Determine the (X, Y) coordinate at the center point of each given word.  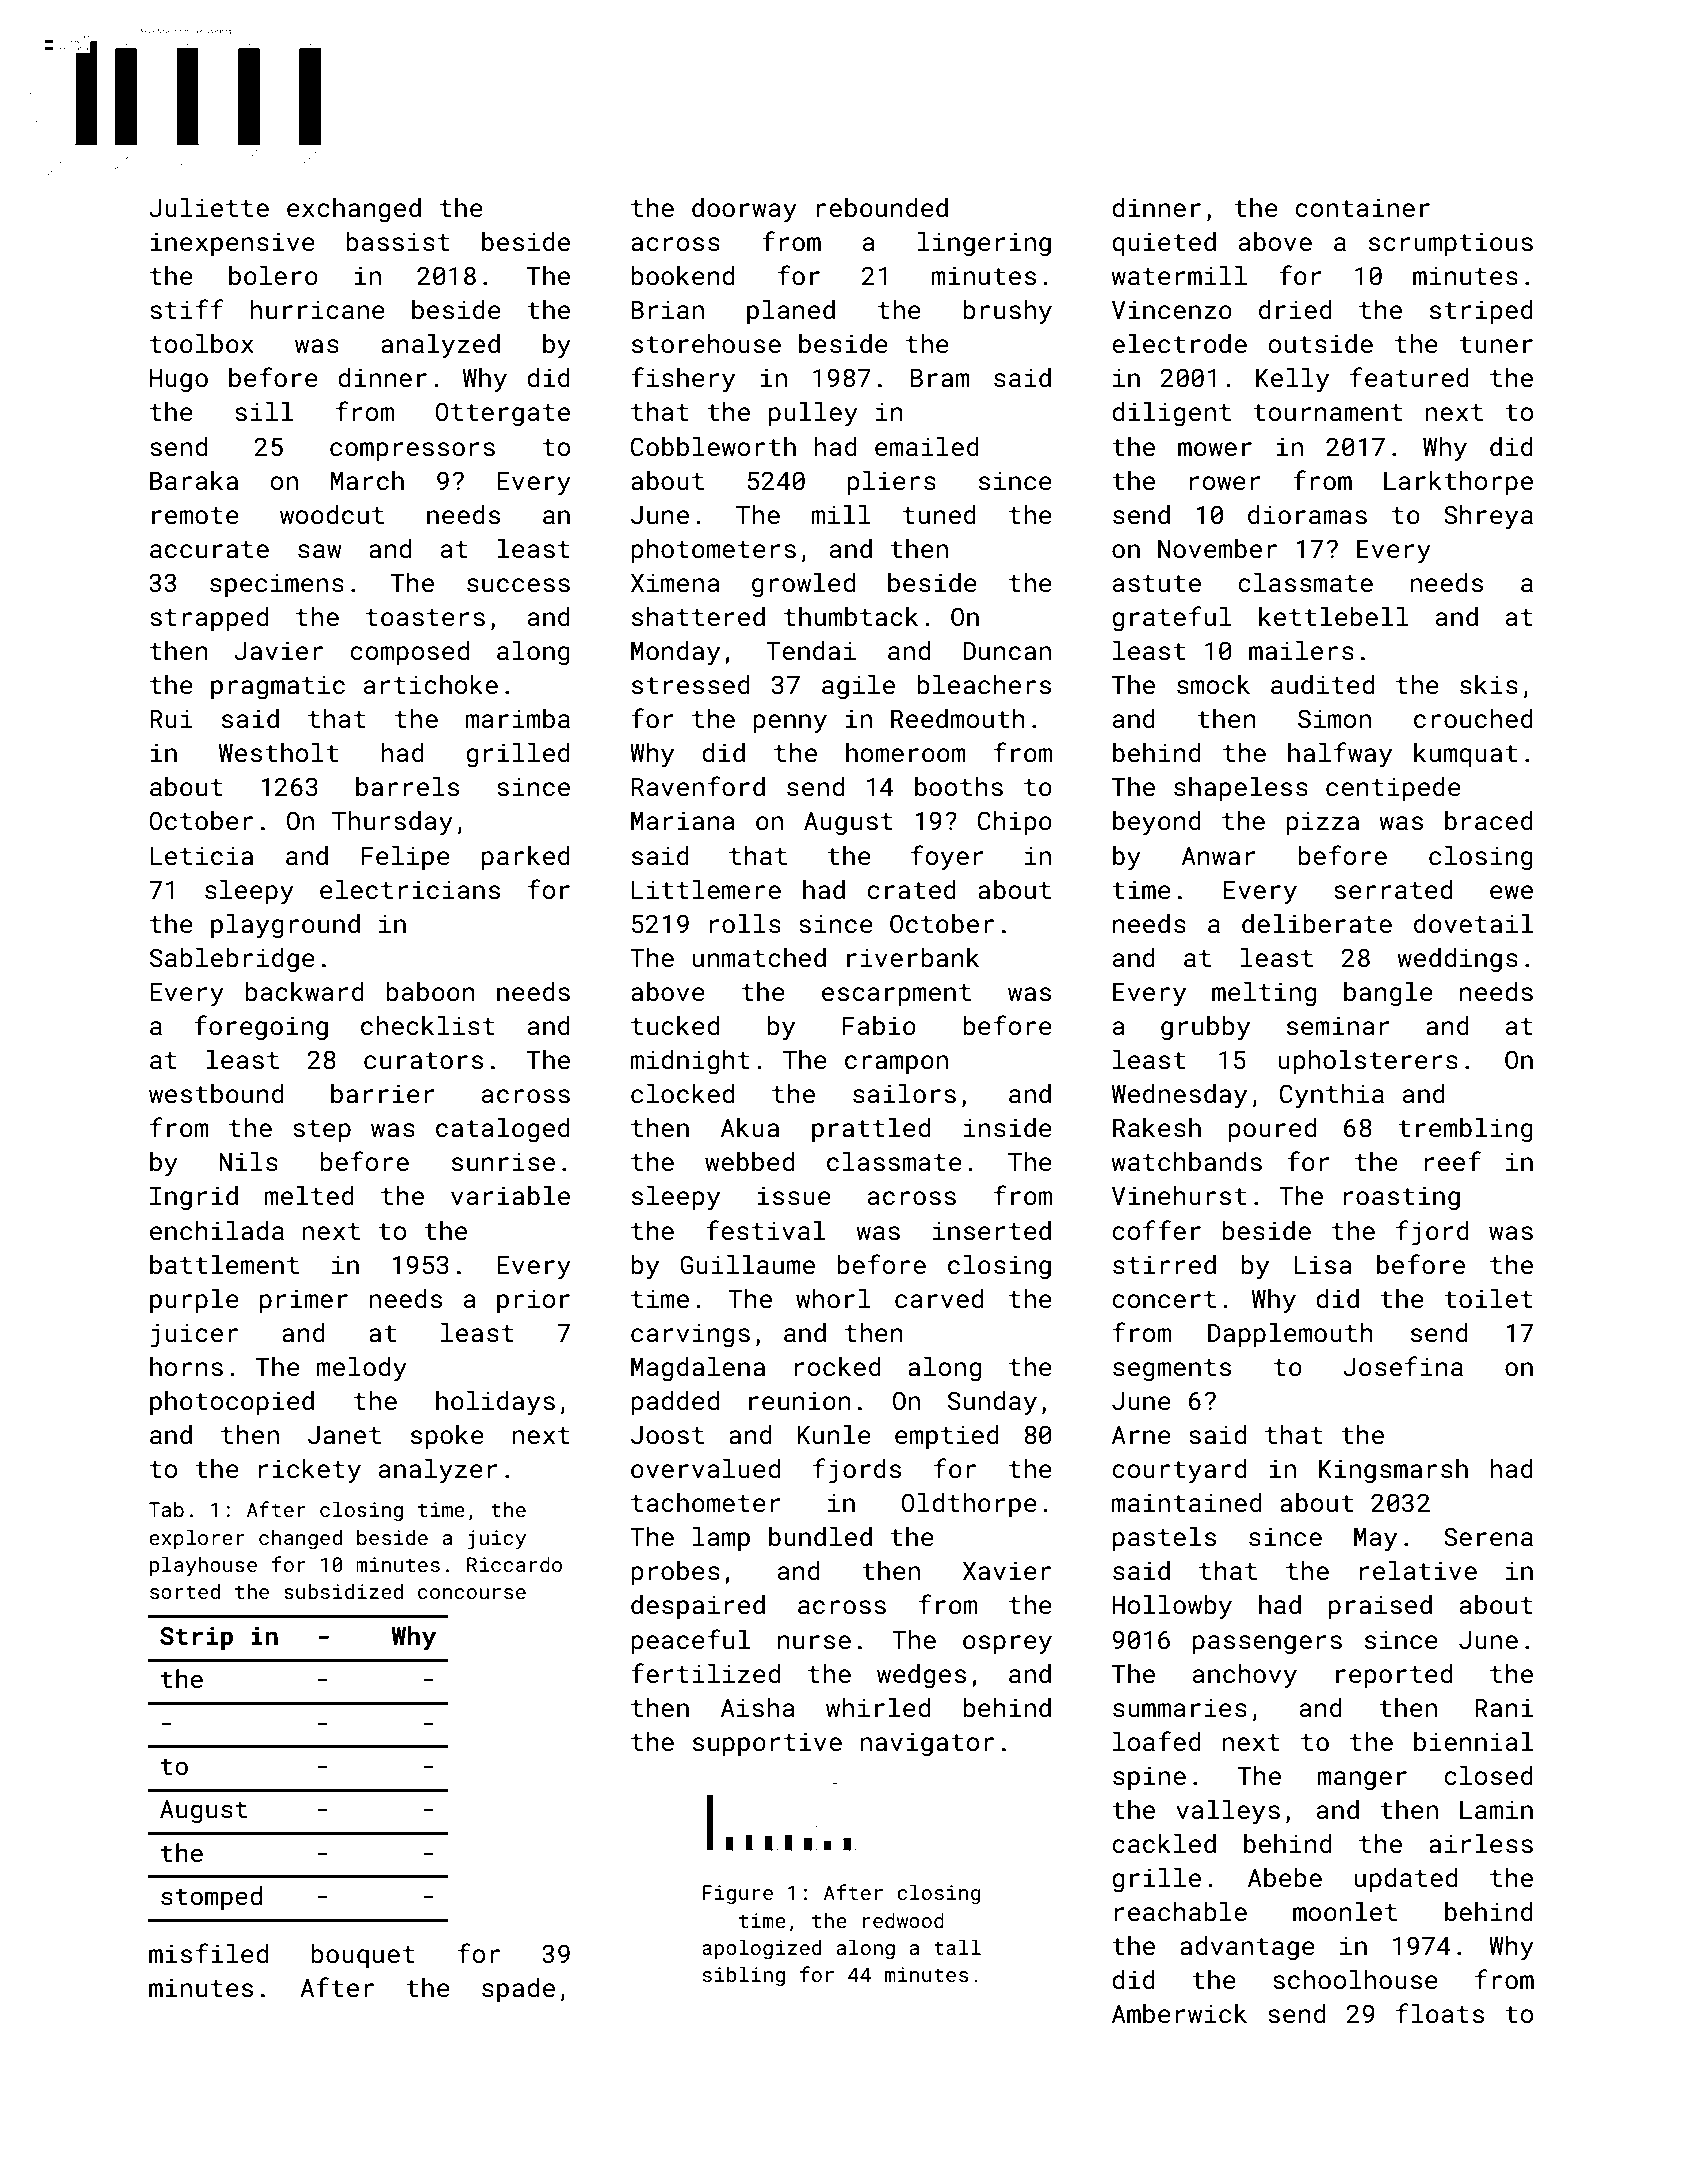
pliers (891, 483)
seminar (1338, 1026)
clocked (682, 1094)
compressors (412, 451)
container (1362, 208)
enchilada (217, 1231)
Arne (1141, 1435)
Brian (667, 309)
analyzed (440, 346)
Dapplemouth (1290, 1335)
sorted (185, 1591)
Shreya (1488, 517)
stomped (211, 1898)
